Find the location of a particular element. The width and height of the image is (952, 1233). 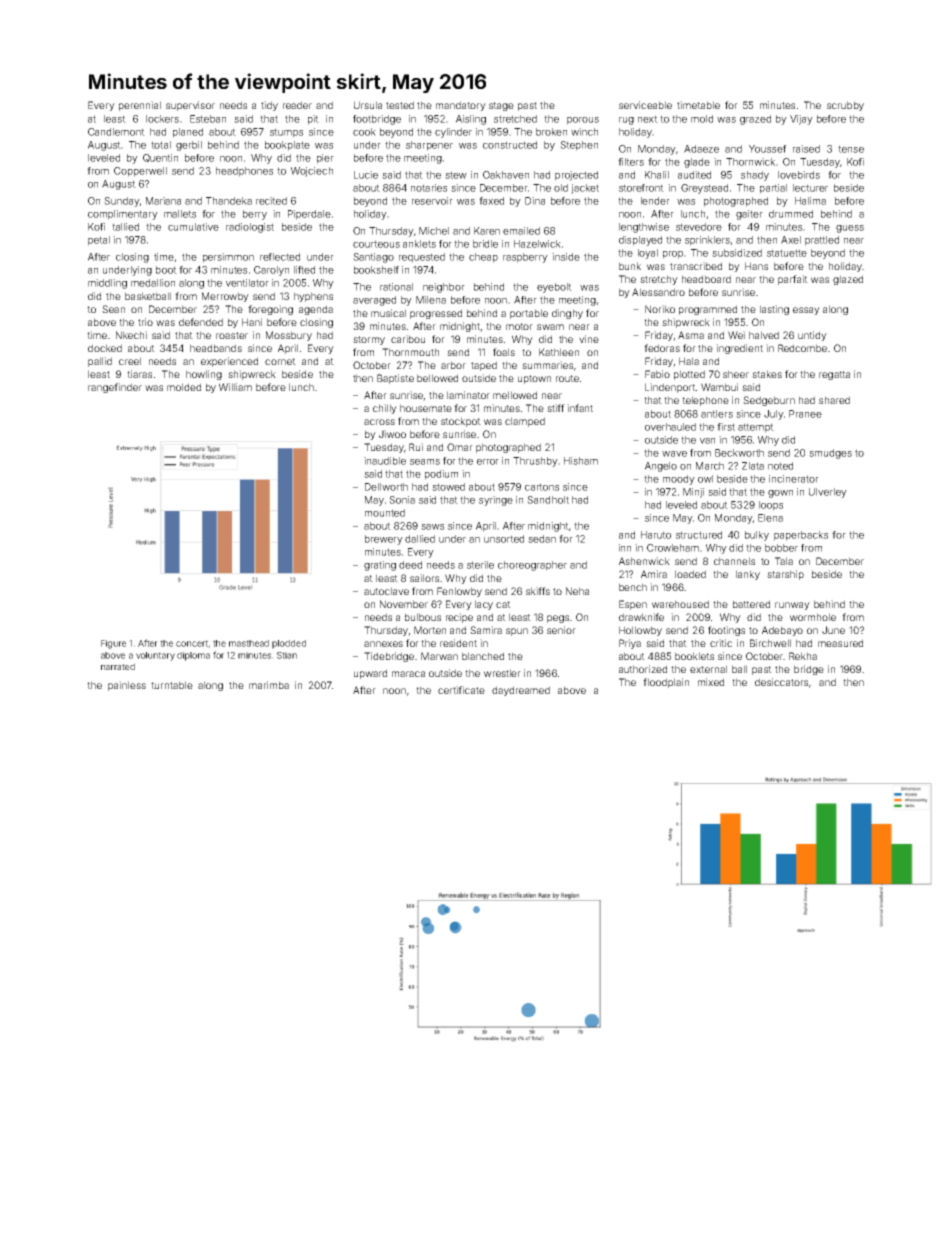

runway is located at coordinates (792, 606).
